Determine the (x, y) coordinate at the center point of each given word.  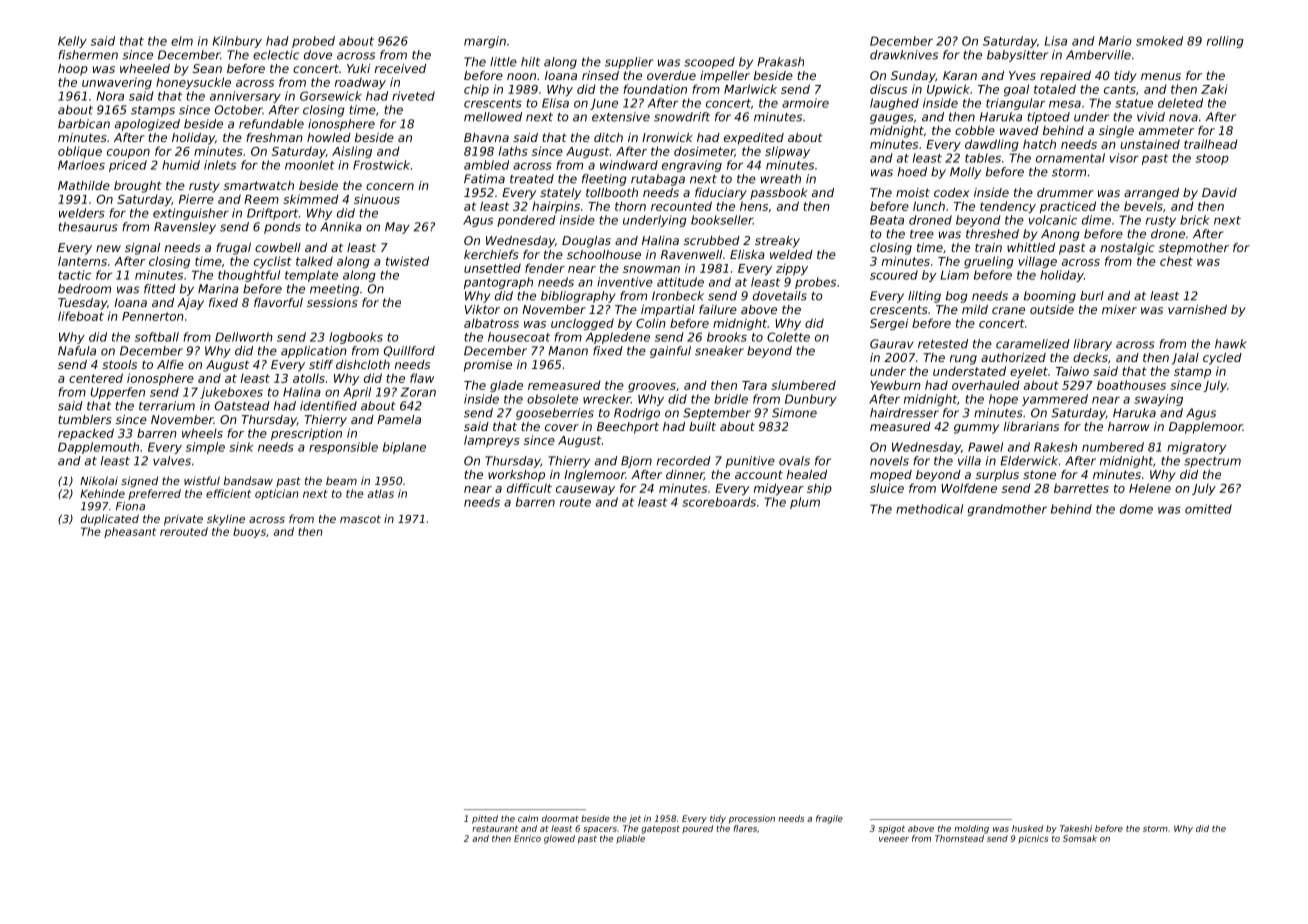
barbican (84, 124)
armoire (805, 103)
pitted (485, 819)
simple (205, 448)
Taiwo (1072, 371)
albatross (491, 323)
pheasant (130, 532)
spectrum (1212, 462)
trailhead (1211, 144)
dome (1136, 509)
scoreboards (719, 502)
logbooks (356, 338)
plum (805, 503)
